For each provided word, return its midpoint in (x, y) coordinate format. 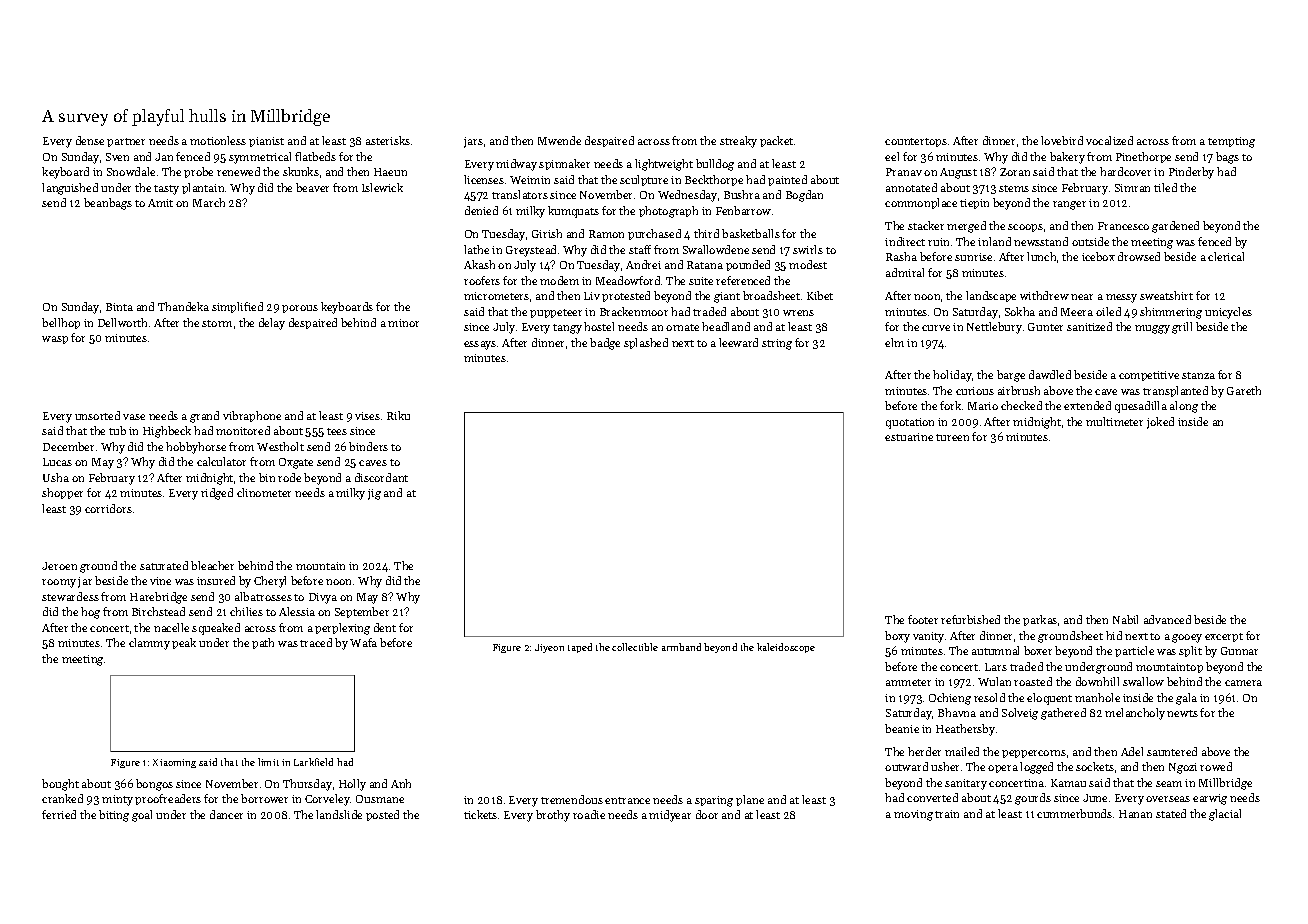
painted (787, 180)
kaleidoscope (786, 648)
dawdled (1050, 374)
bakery (1067, 158)
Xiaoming (174, 763)
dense (90, 140)
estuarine (909, 437)
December (68, 446)
